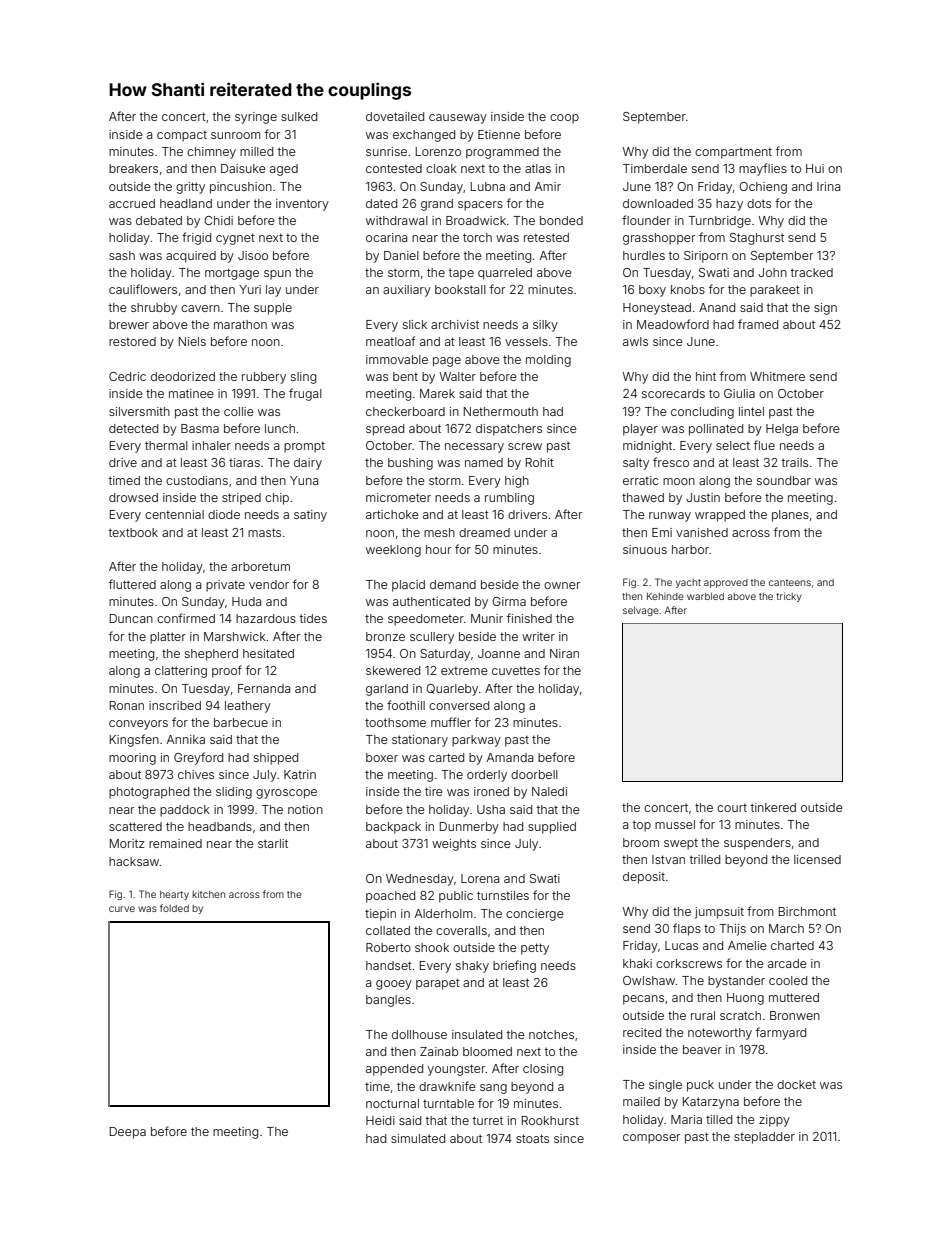 This screenshot has height=1233, width=952. What do you see at coordinates (253, 255) in the screenshot?
I see `Jisoo` at bounding box center [253, 255].
